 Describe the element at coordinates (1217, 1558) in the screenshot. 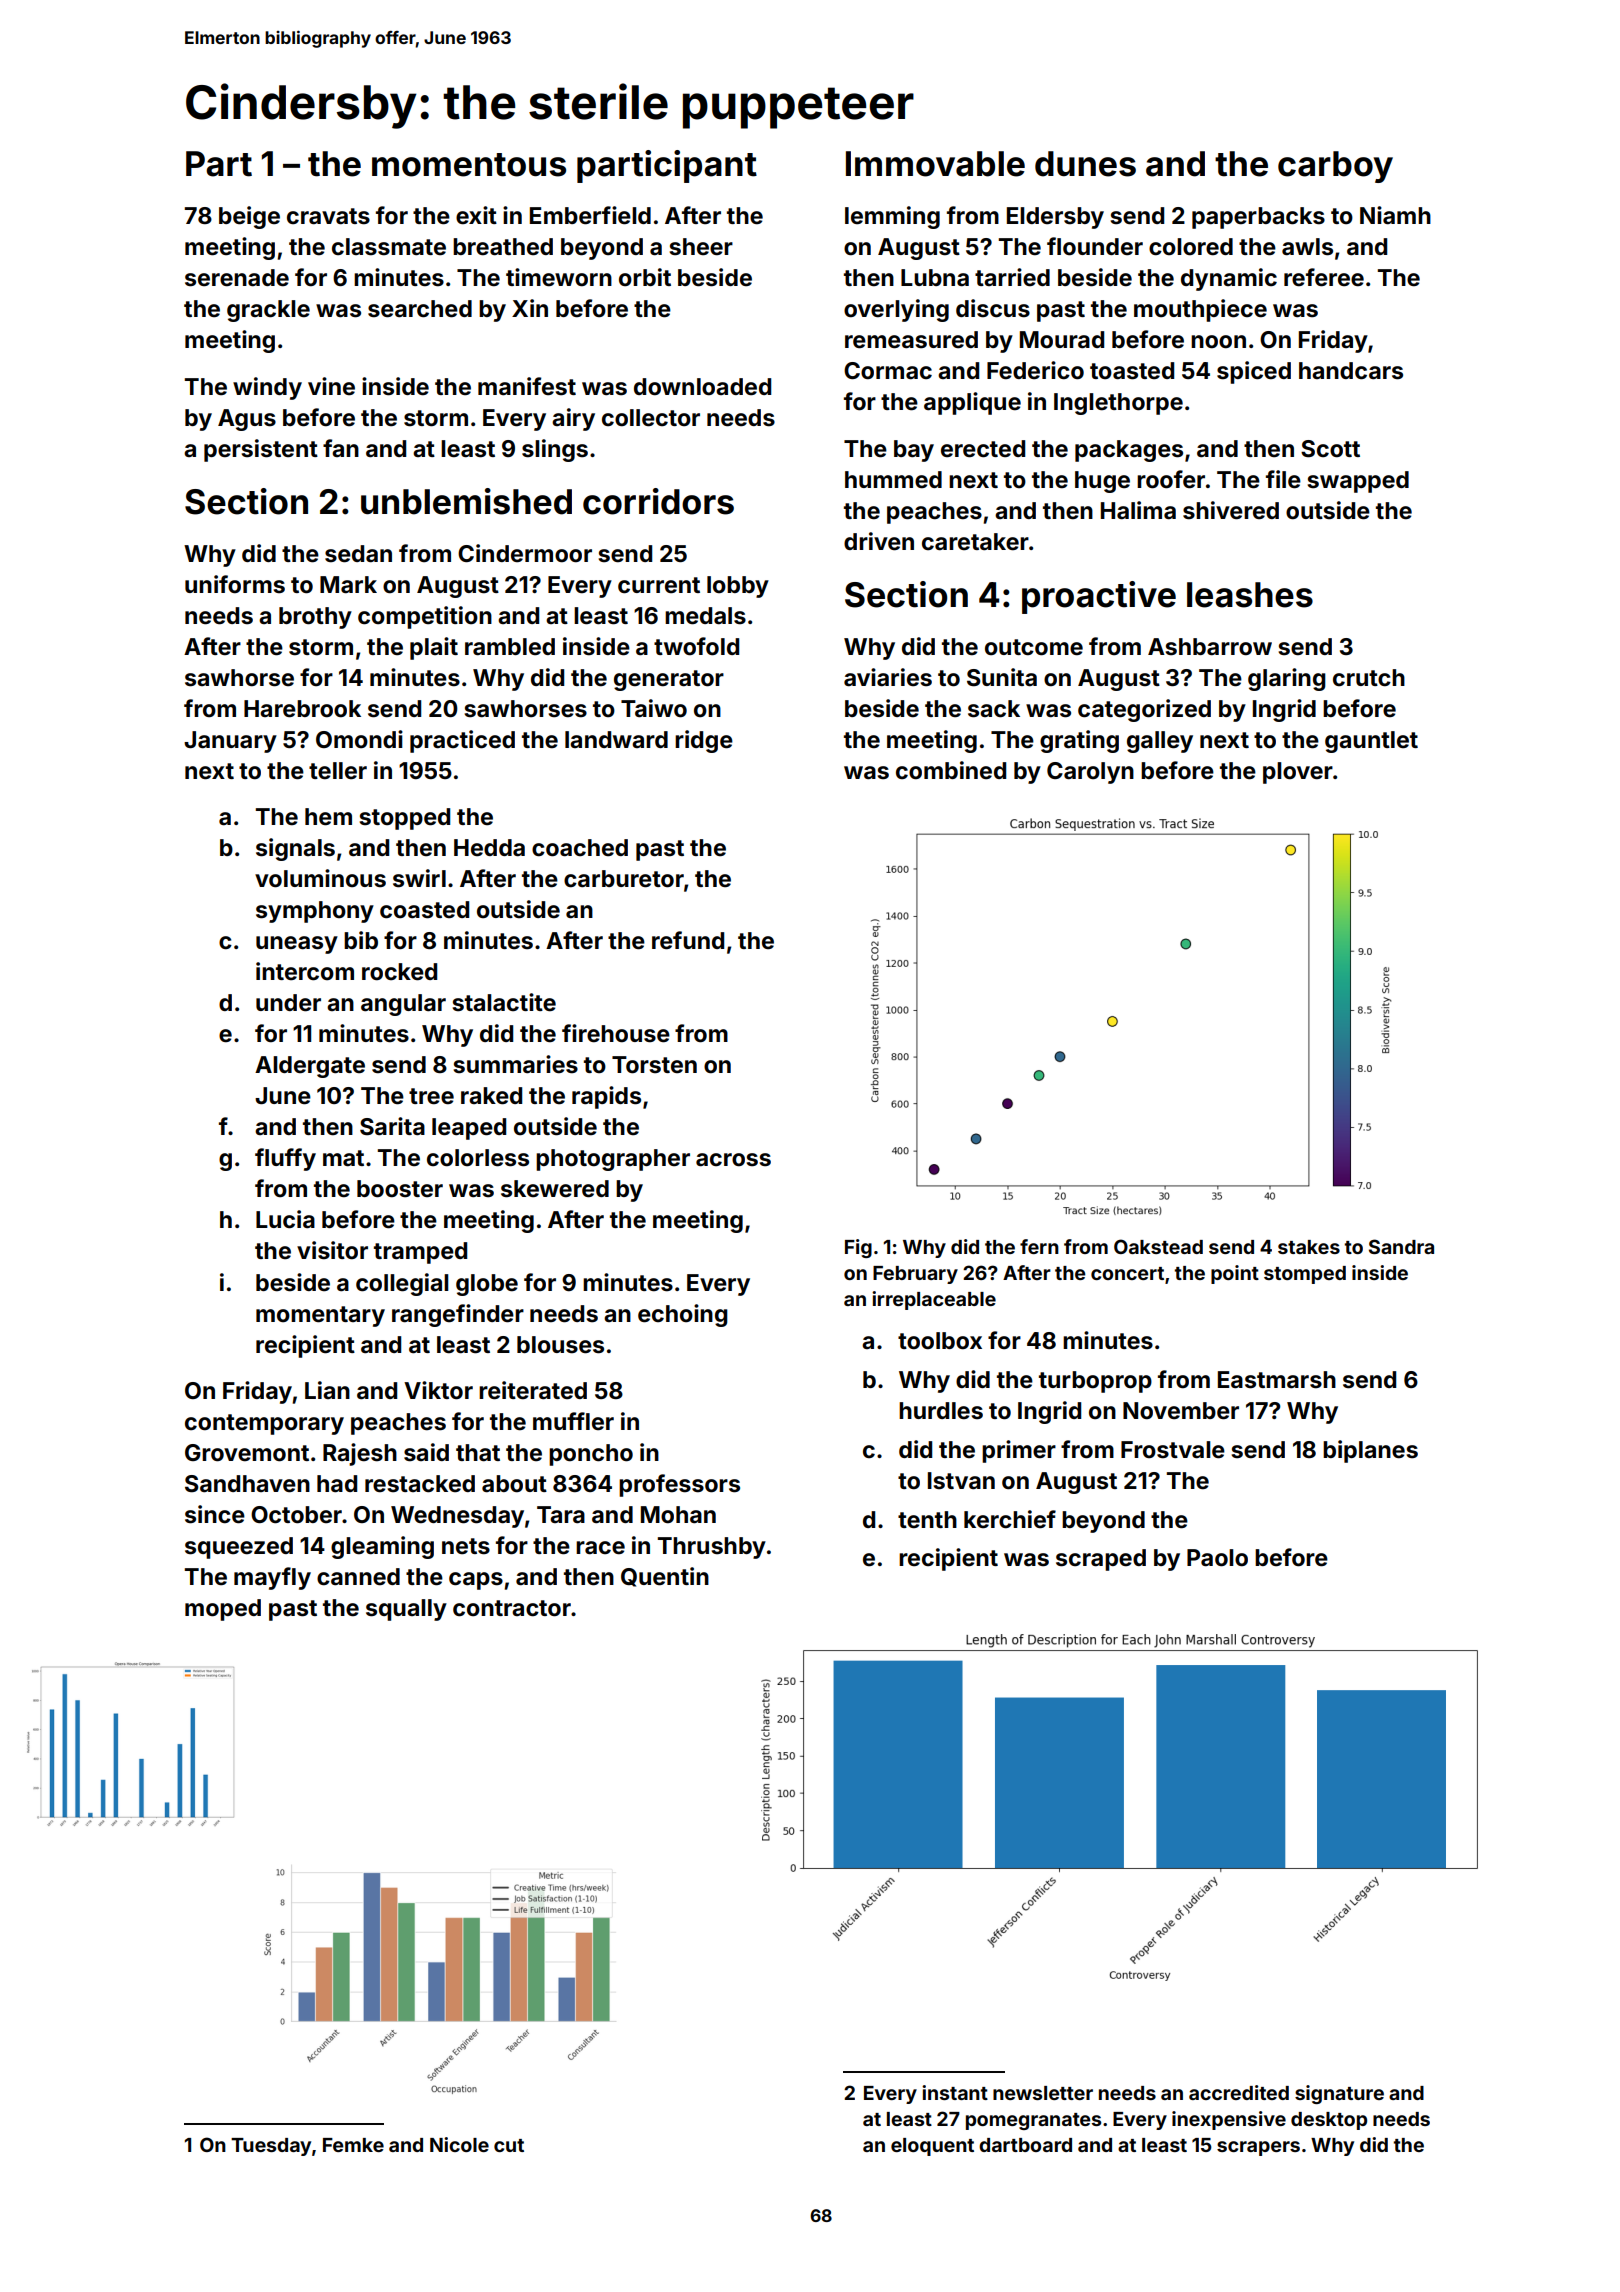

I see `Paolo` at that location.
